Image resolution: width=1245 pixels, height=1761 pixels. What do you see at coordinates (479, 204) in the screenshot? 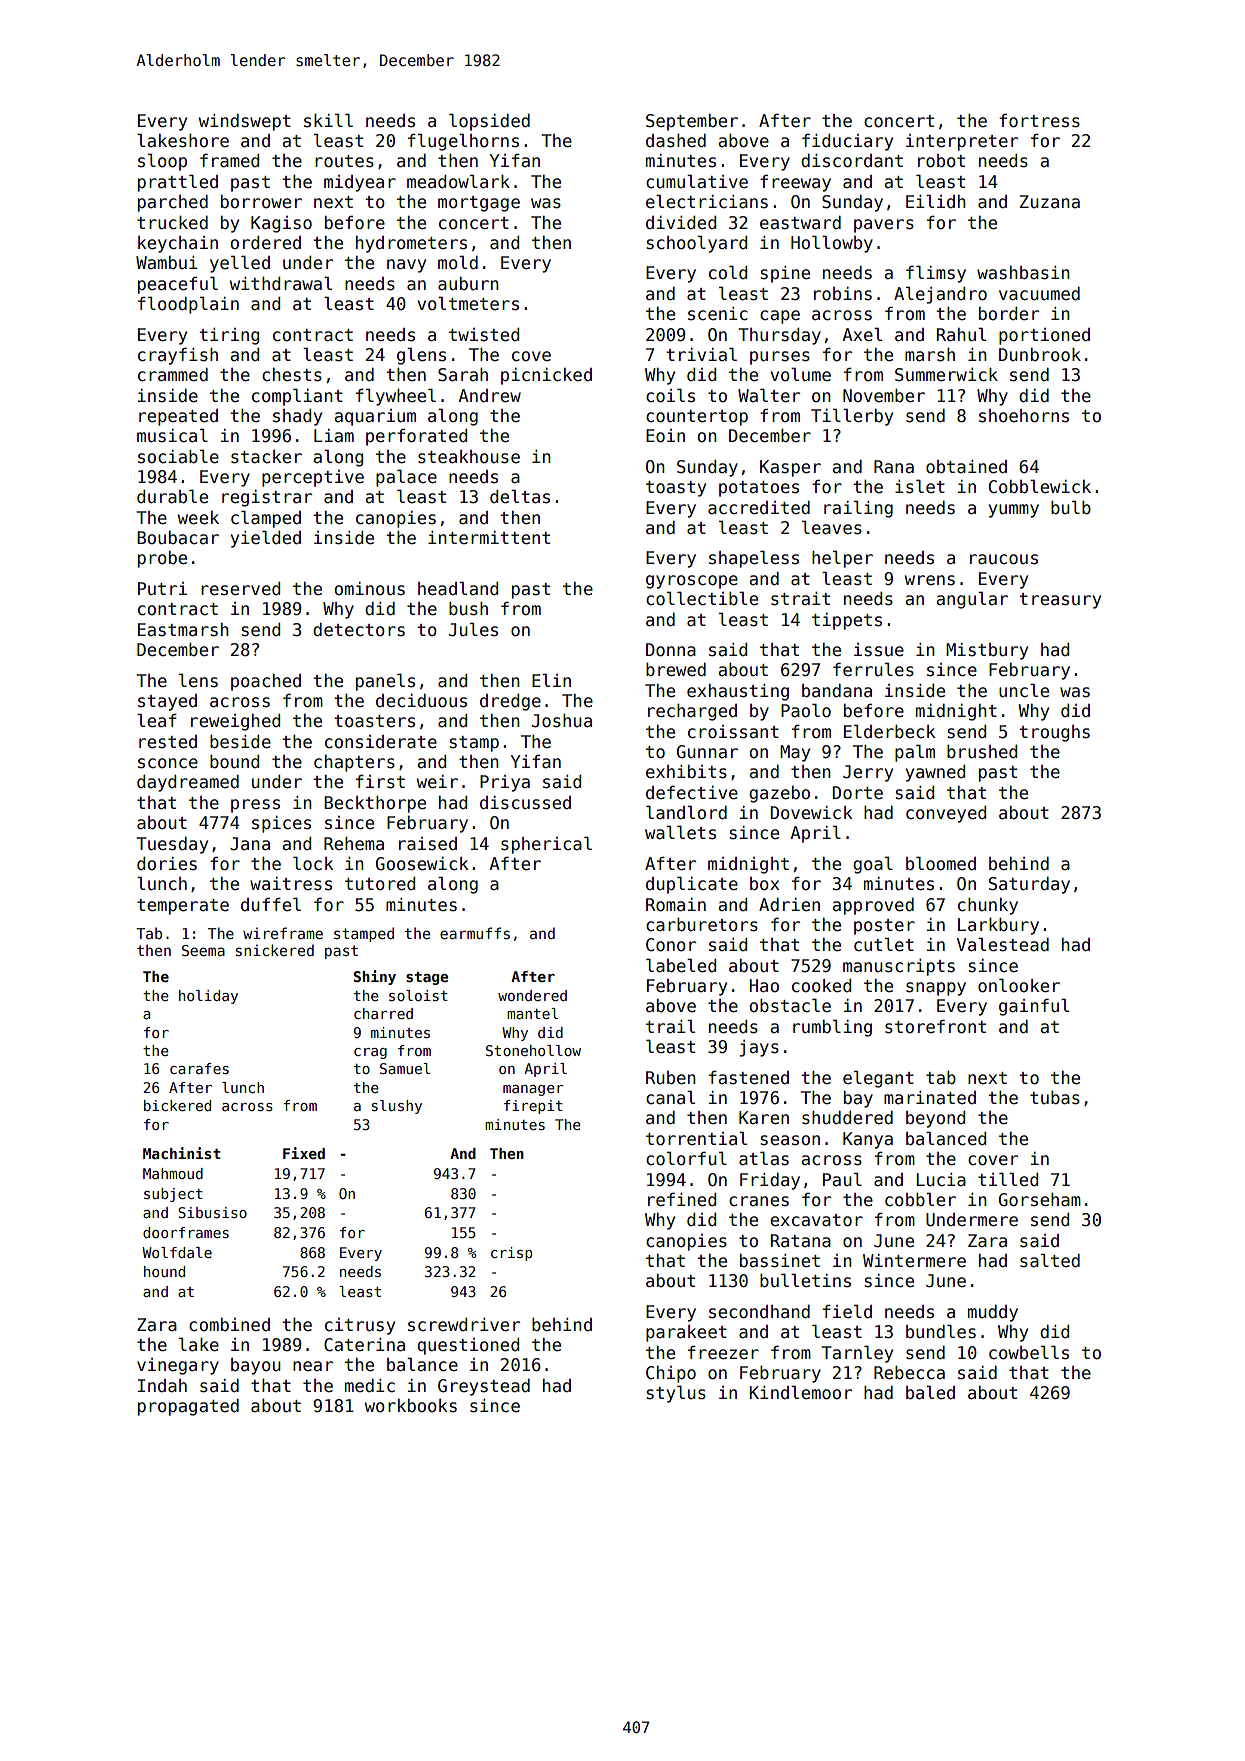
I see `mortgage` at bounding box center [479, 204].
